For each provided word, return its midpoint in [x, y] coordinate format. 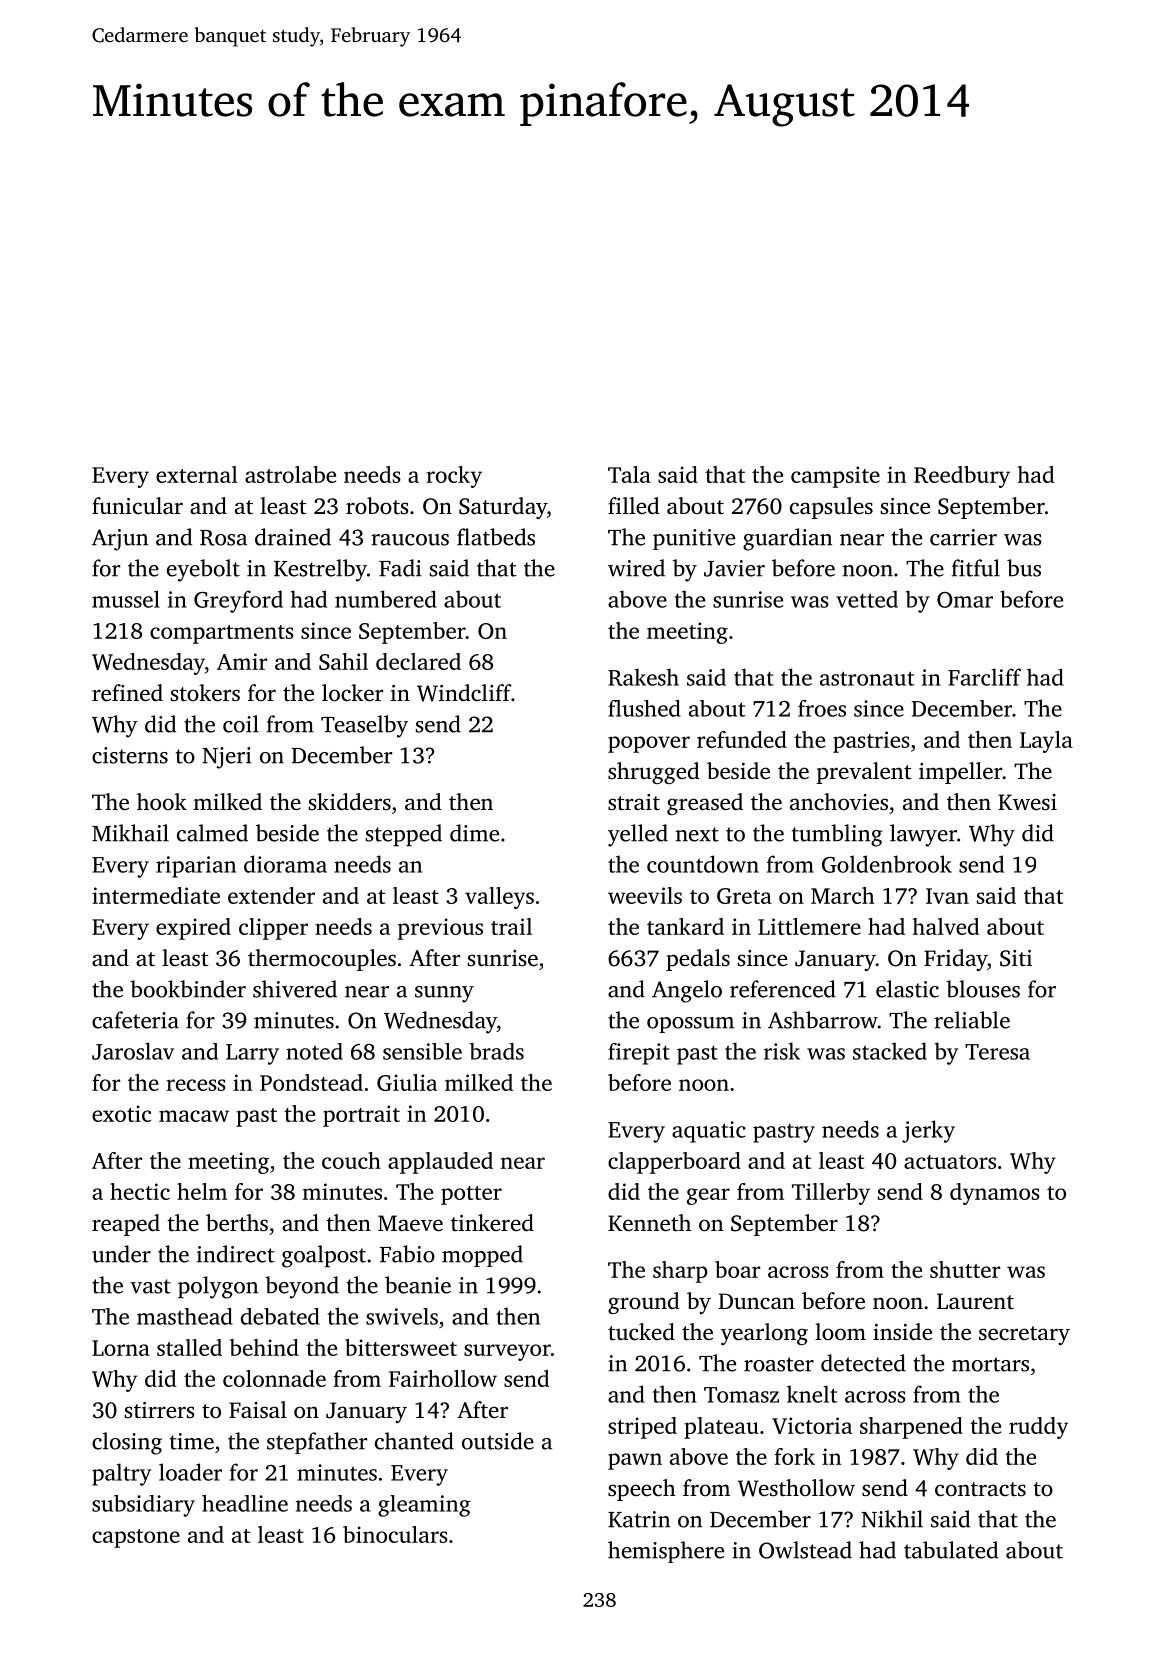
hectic [140, 1191]
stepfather [317, 1443]
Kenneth [649, 1223]
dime [474, 833]
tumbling [837, 835]
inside [902, 1331]
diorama [285, 864]
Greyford [238, 601]
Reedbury [962, 477]
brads [497, 1051]
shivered [295, 989]
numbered [386, 599]
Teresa [997, 1052]
